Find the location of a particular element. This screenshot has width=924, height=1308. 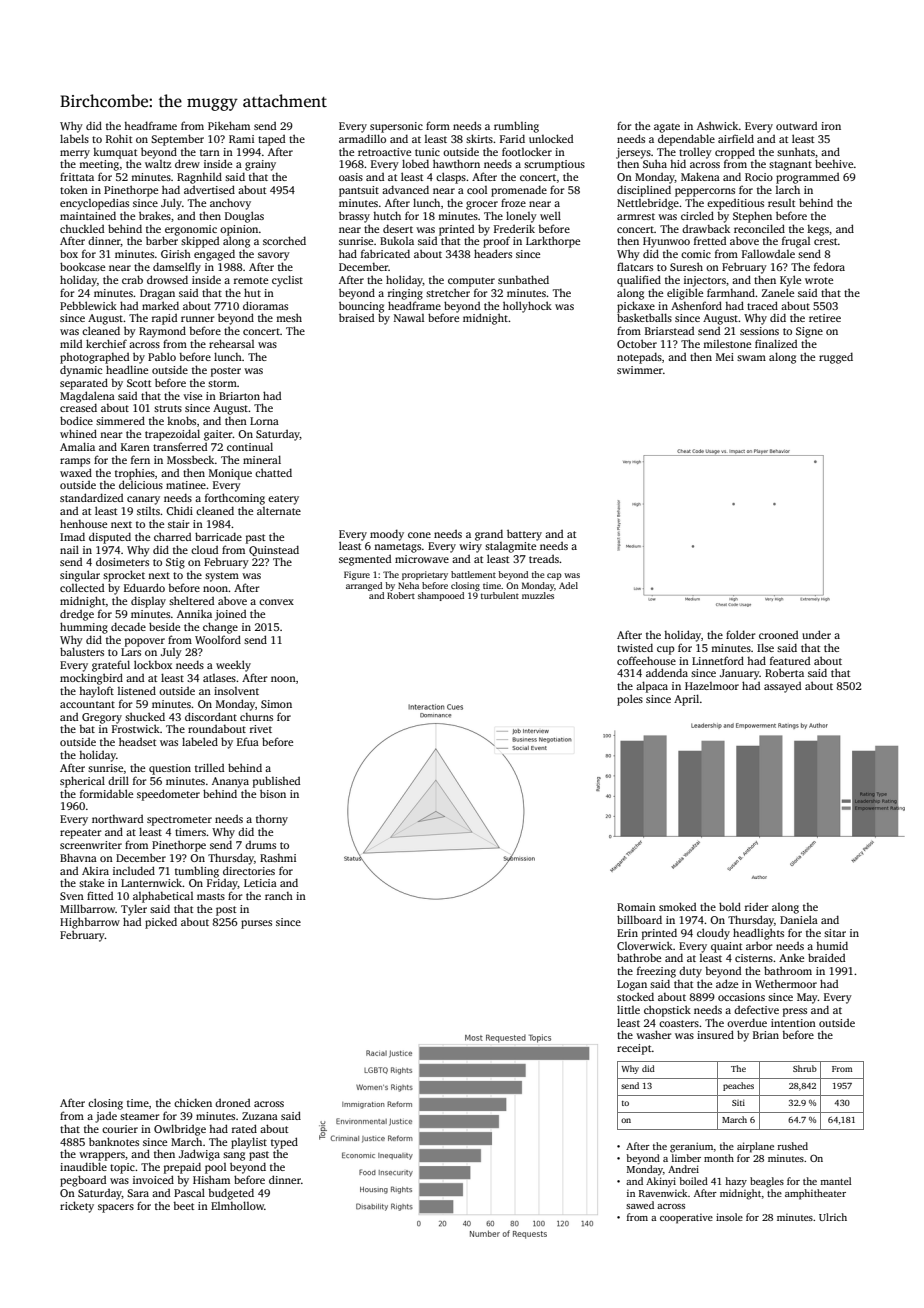

rivet is located at coordinates (261, 729).
